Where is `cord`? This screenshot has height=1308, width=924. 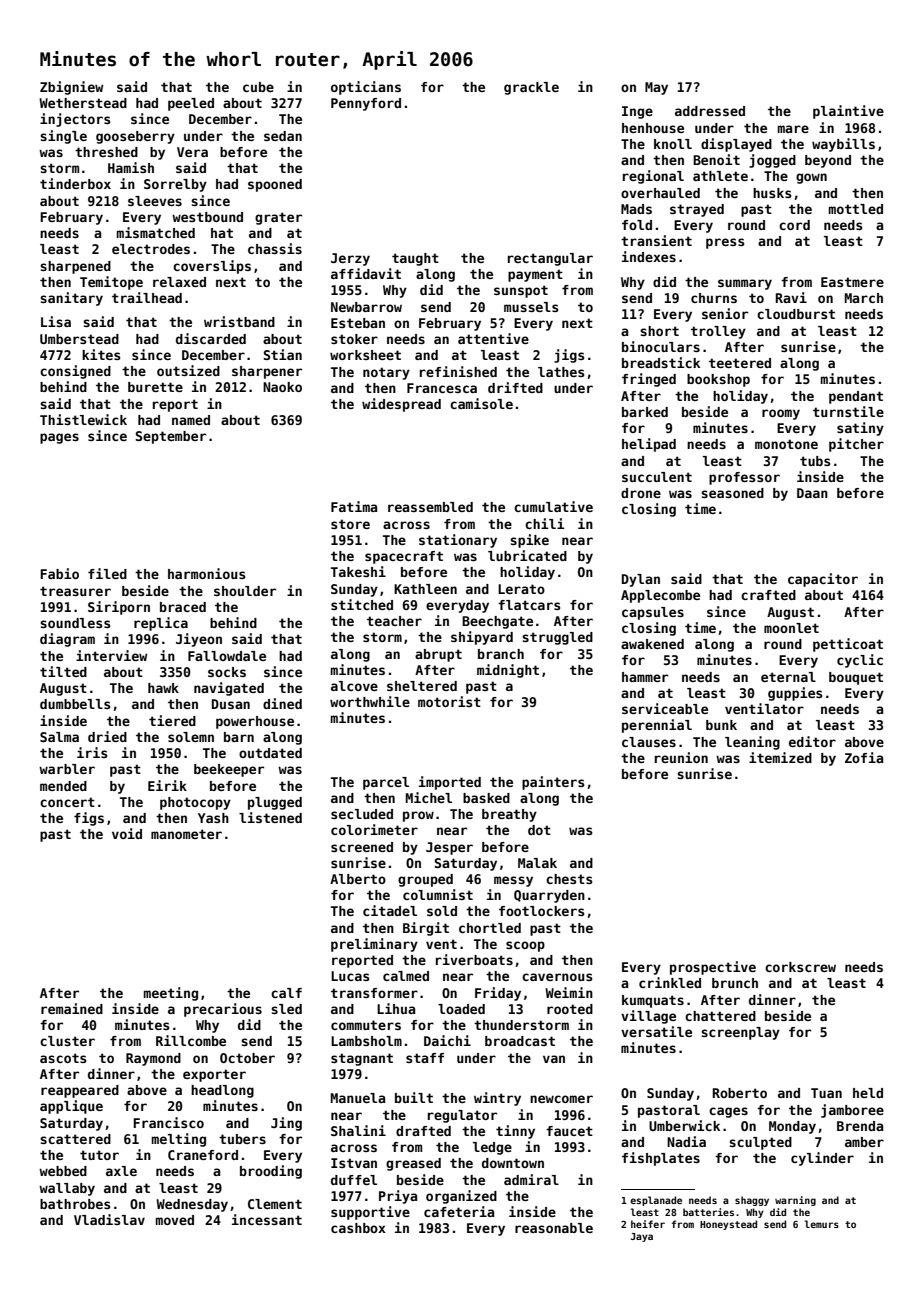
cord is located at coordinates (794, 225).
